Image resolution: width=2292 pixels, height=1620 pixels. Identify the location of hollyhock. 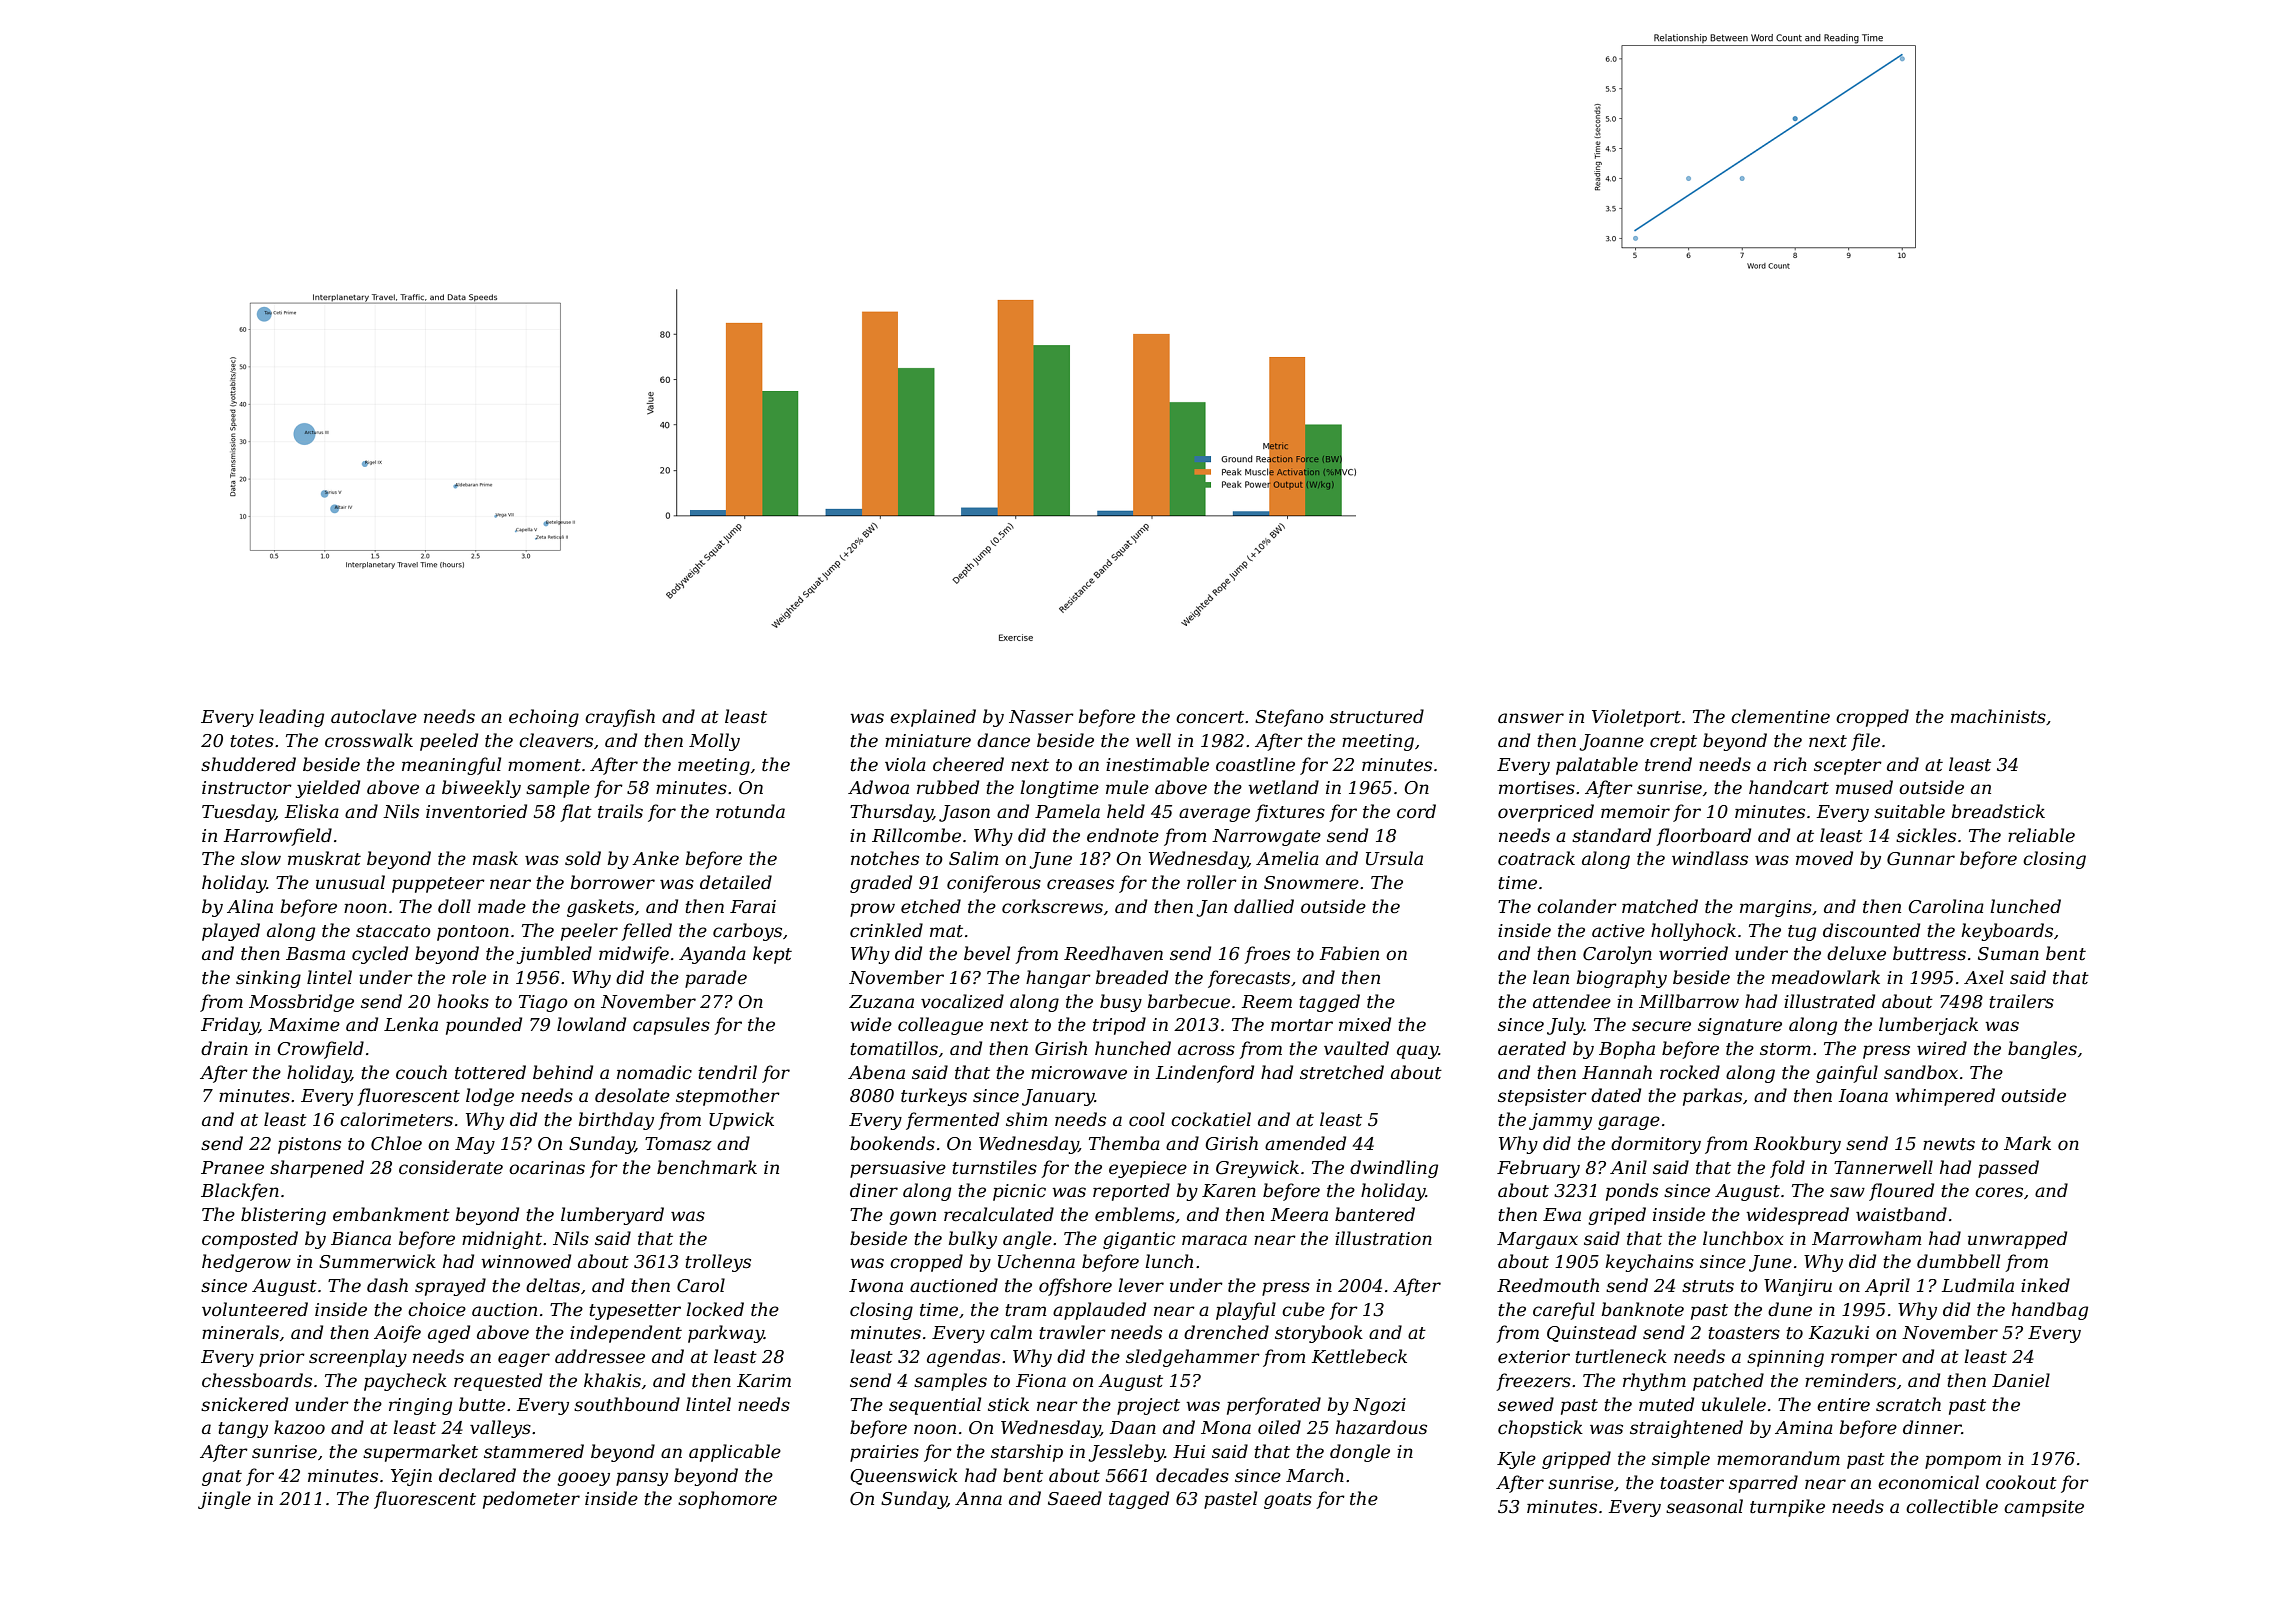
(1693, 932).
